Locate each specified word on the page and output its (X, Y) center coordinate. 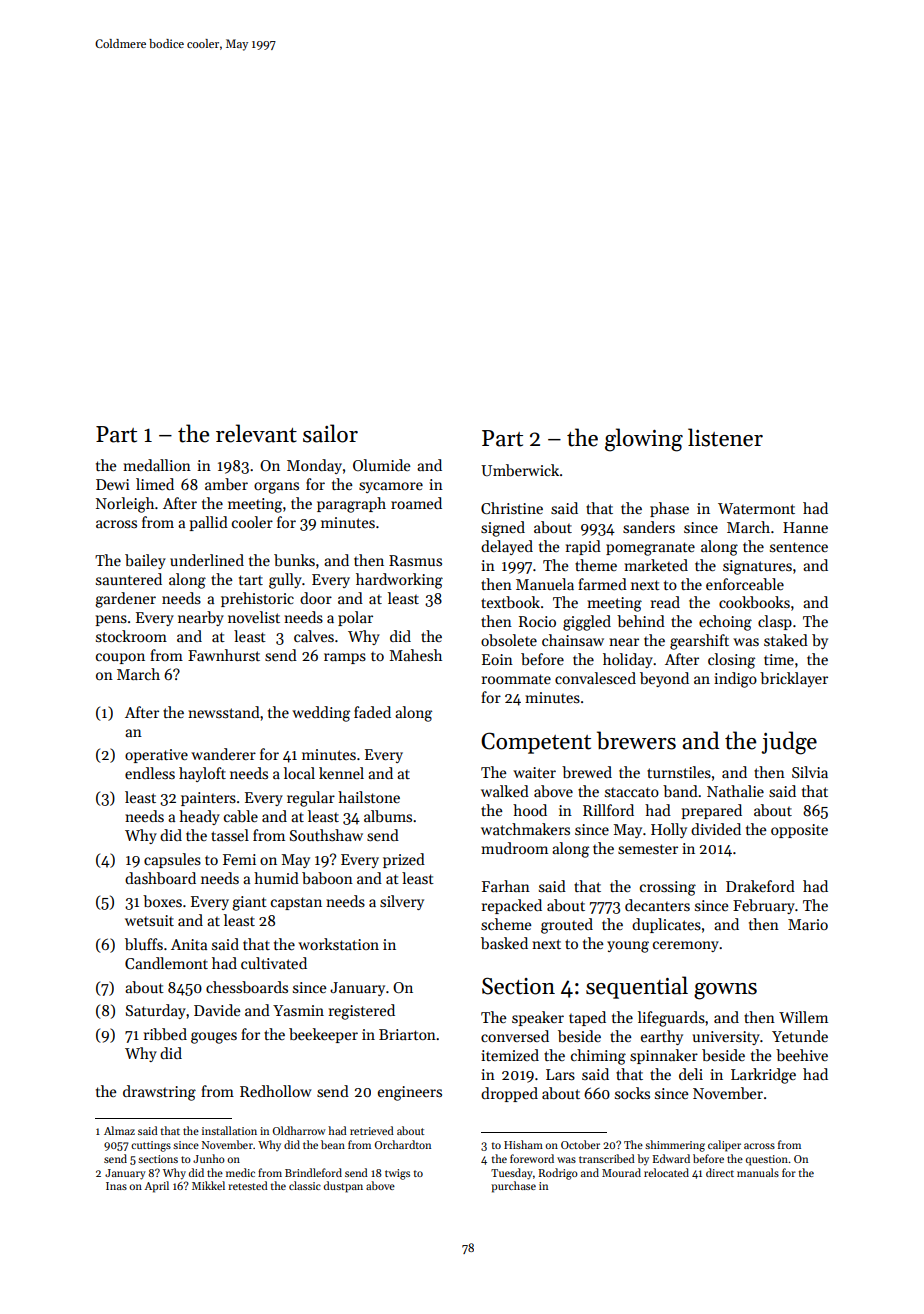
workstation (338, 944)
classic (305, 1185)
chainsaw (573, 640)
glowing (644, 440)
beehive (802, 1055)
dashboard (160, 878)
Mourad (621, 1172)
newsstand (224, 712)
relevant (256, 433)
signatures (757, 567)
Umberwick (520, 470)
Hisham (523, 1144)
